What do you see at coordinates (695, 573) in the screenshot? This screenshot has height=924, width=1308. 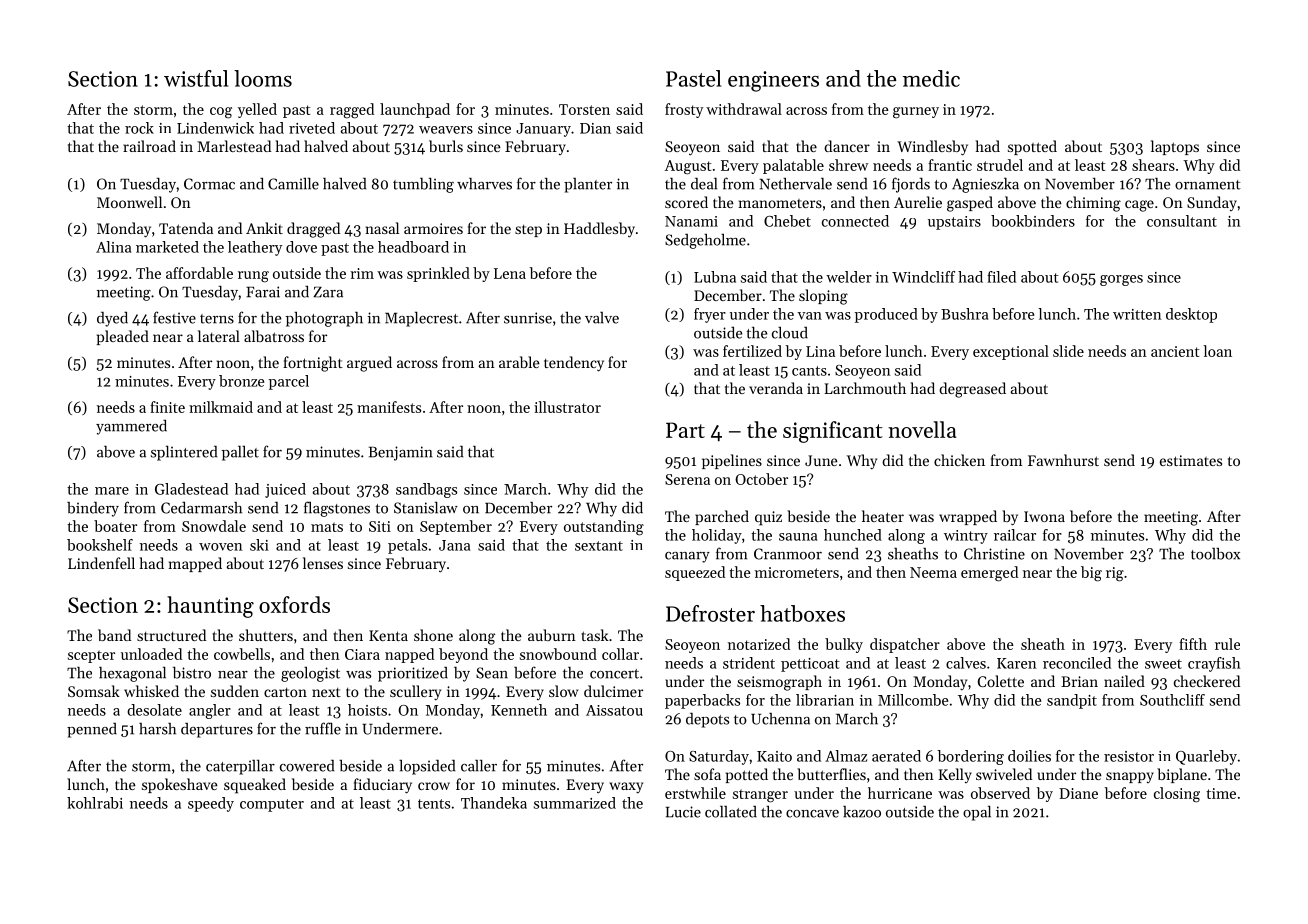 I see `squeezed` at bounding box center [695, 573].
